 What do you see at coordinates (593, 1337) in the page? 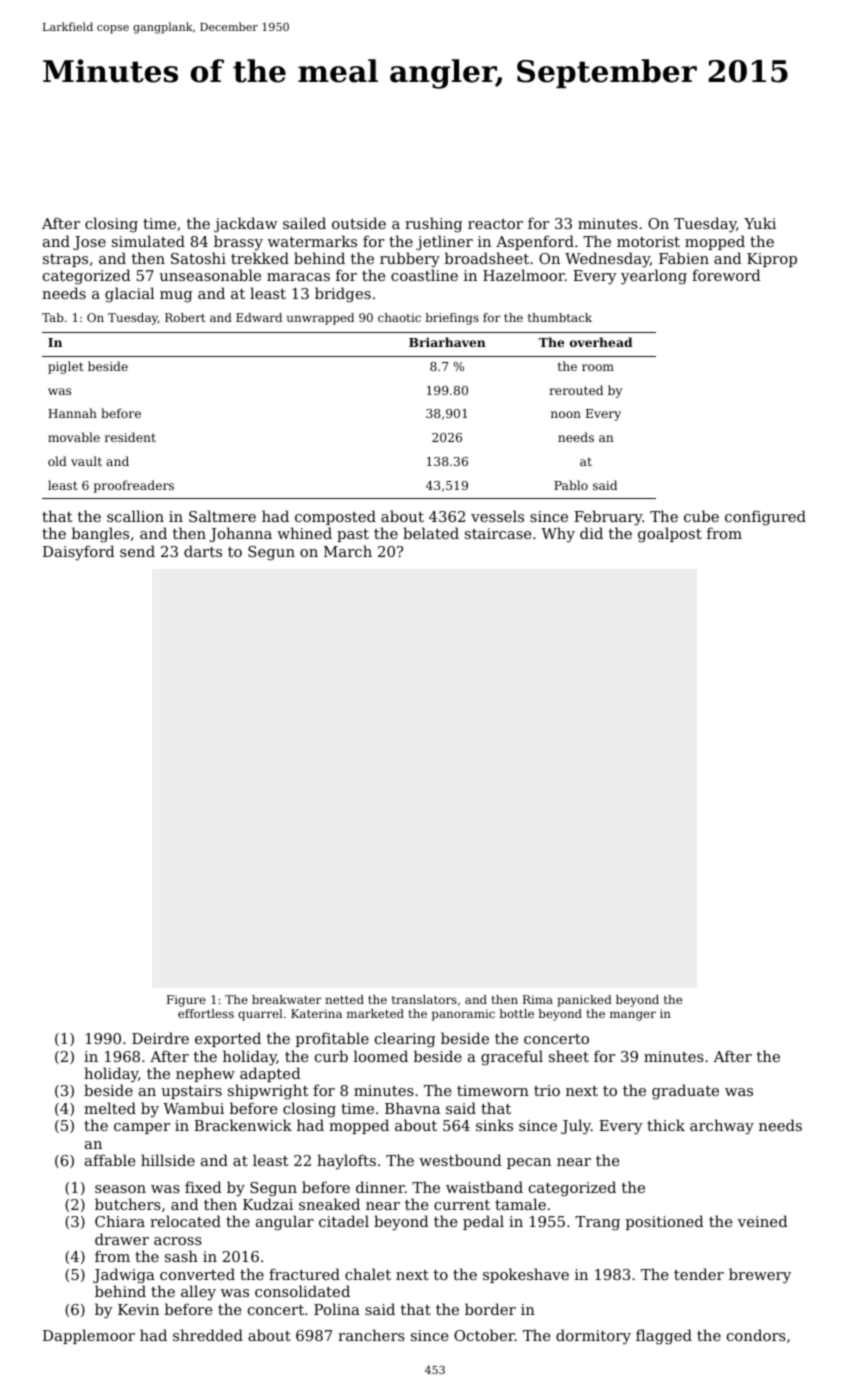
I see `dormitory` at bounding box center [593, 1337].
